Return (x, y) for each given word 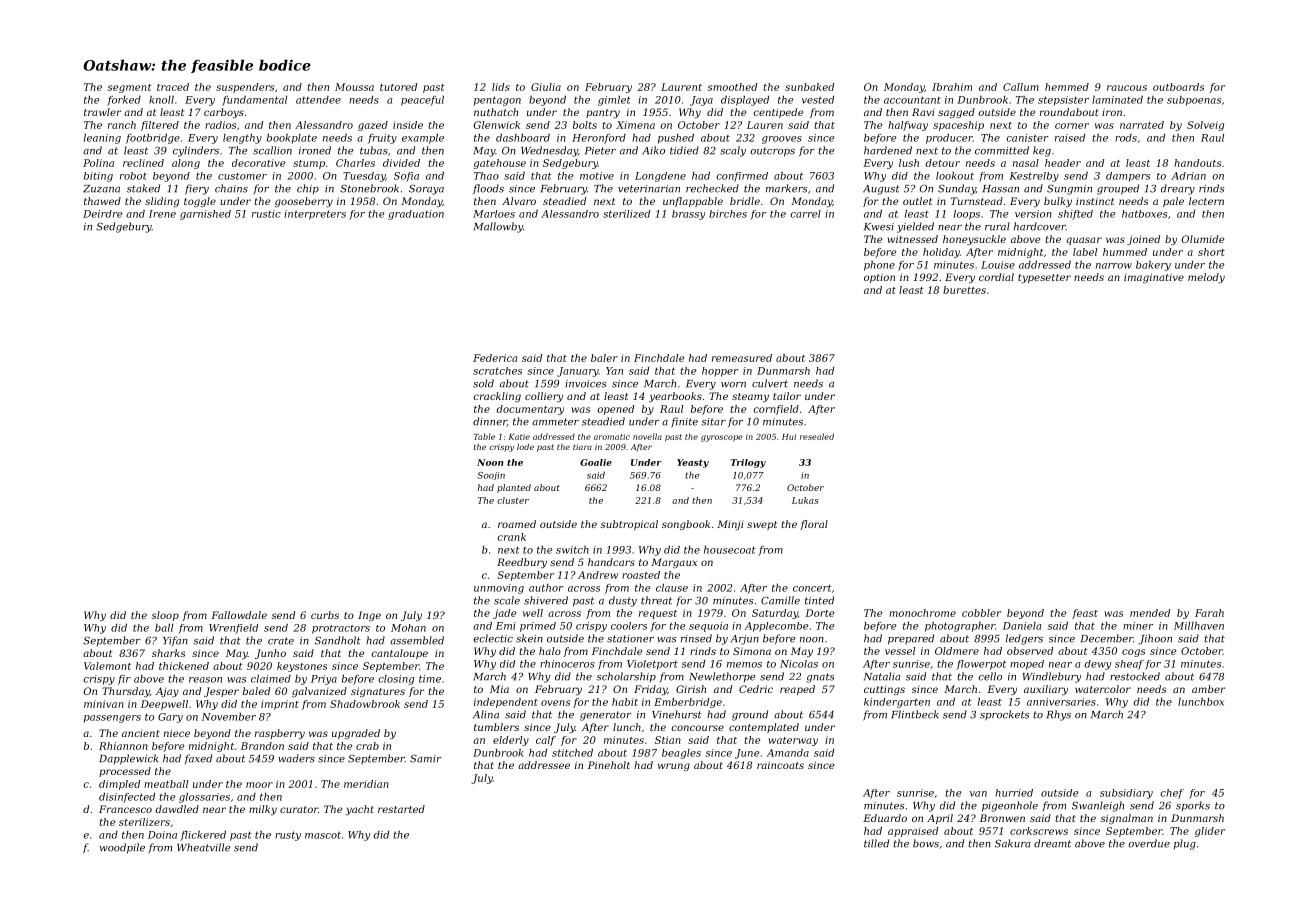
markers (786, 188)
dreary (1178, 189)
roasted (641, 575)
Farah (1209, 613)
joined (1143, 240)
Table (484, 436)
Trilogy (748, 463)
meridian (366, 784)
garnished (205, 215)
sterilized (626, 214)
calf (546, 741)
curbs (325, 615)
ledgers (1024, 639)
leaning (102, 139)
